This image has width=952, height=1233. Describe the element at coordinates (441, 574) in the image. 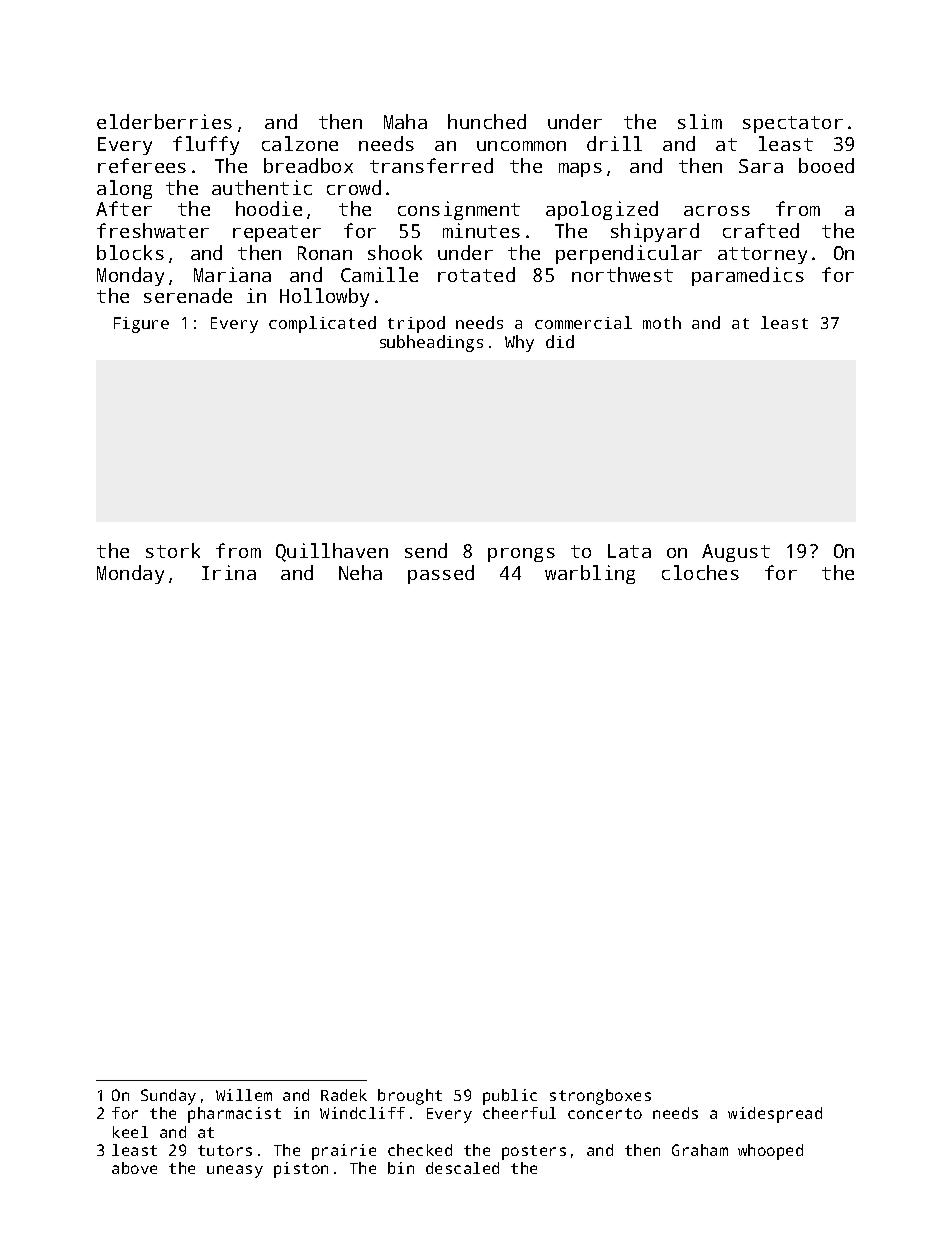

I see `passed` at that location.
